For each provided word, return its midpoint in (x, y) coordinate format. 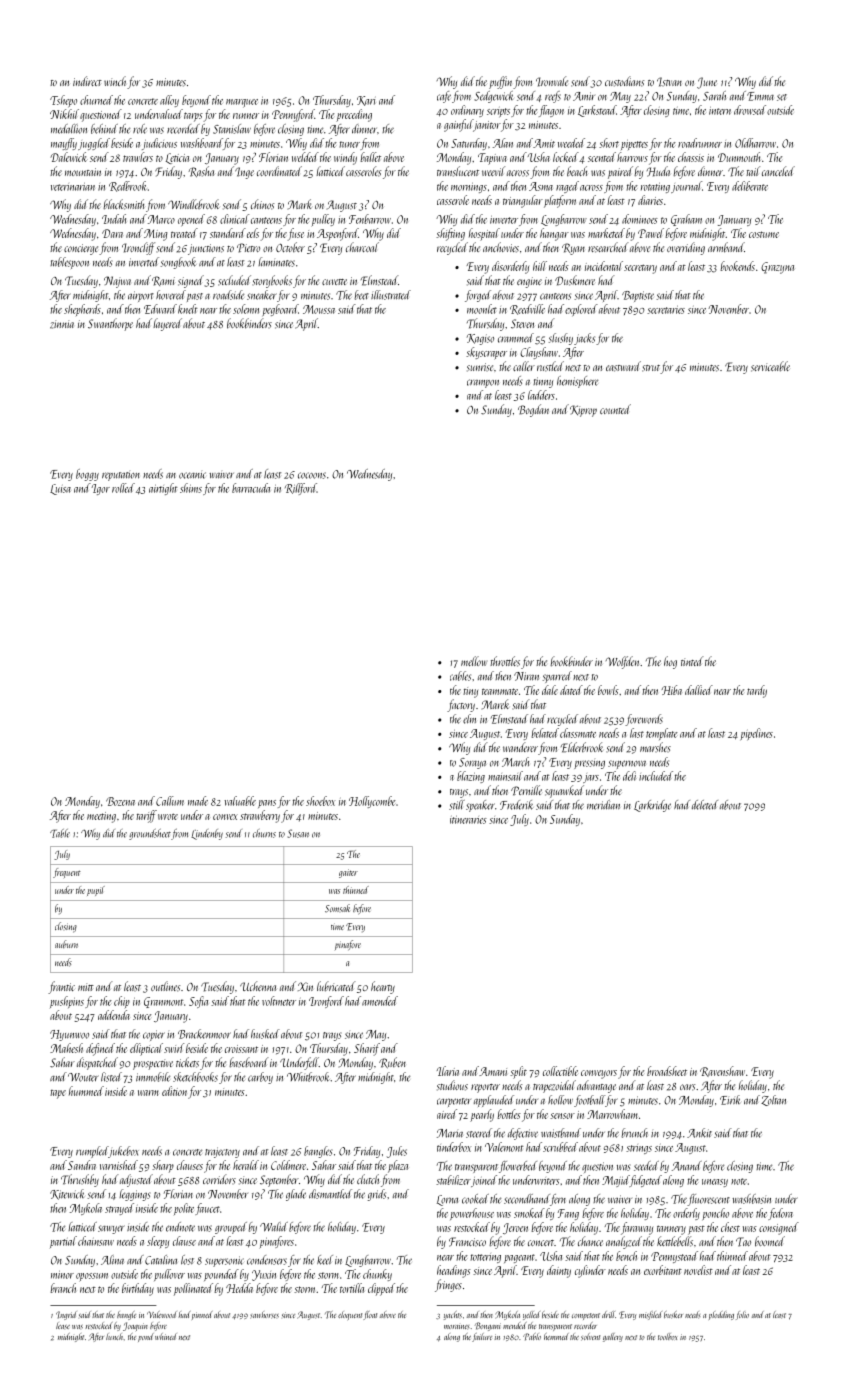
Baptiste (638, 296)
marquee (242, 103)
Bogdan (533, 410)
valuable (240, 801)
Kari (366, 101)
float (370, 1315)
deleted (705, 805)
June (707, 83)
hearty (383, 987)
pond (146, 1337)
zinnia (62, 324)
